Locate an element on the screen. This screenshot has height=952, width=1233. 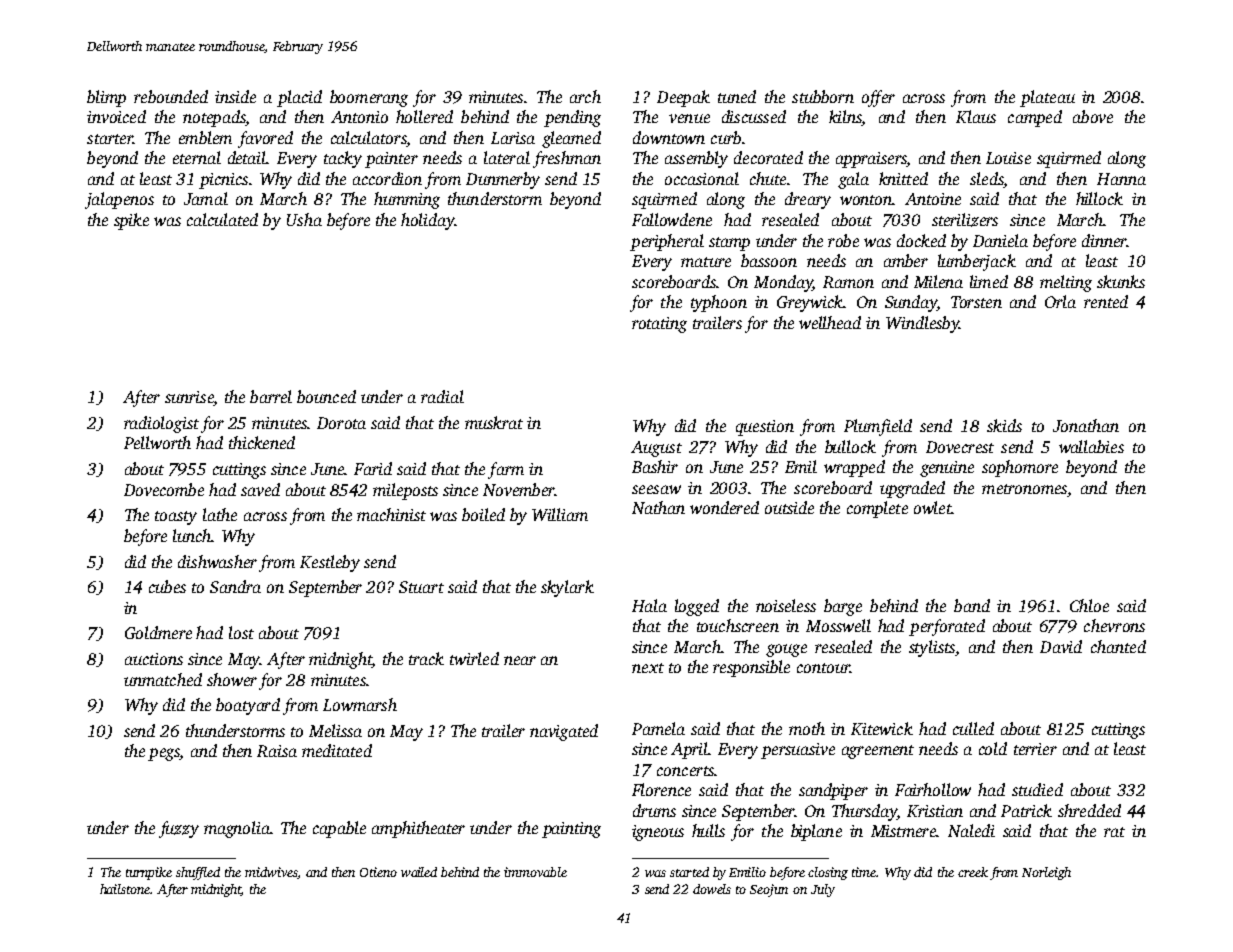
plateau is located at coordinates (1047, 98).
